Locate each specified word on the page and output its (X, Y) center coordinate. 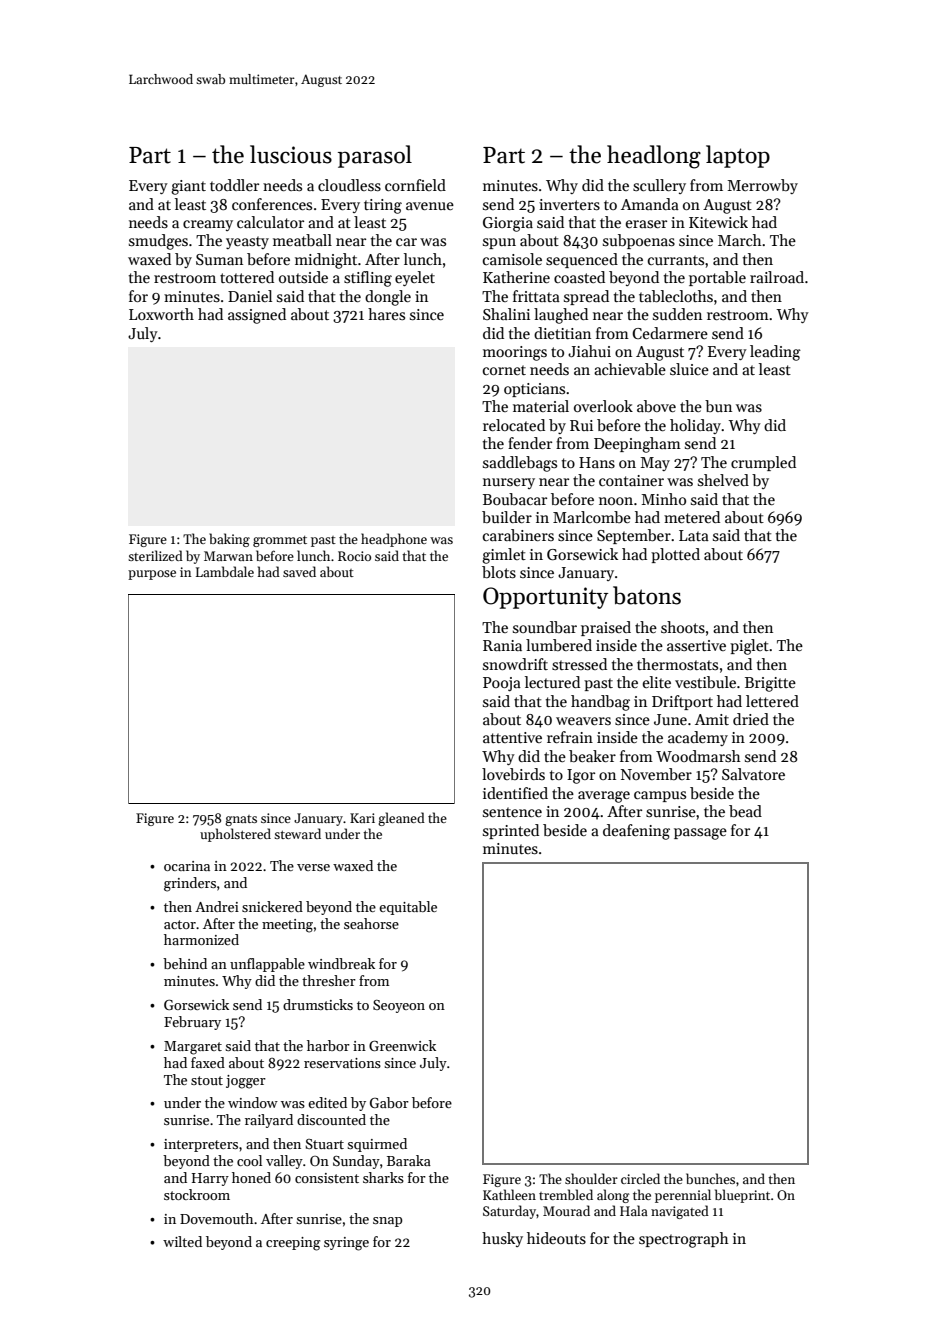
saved (299, 571)
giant (188, 187)
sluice (689, 369)
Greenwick (402, 1045)
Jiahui (589, 351)
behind (185, 963)
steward (297, 833)
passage (700, 834)
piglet (749, 647)
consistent (327, 1178)
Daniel (250, 296)
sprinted (511, 831)
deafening (636, 832)
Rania (502, 645)
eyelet (415, 278)
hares (386, 314)
